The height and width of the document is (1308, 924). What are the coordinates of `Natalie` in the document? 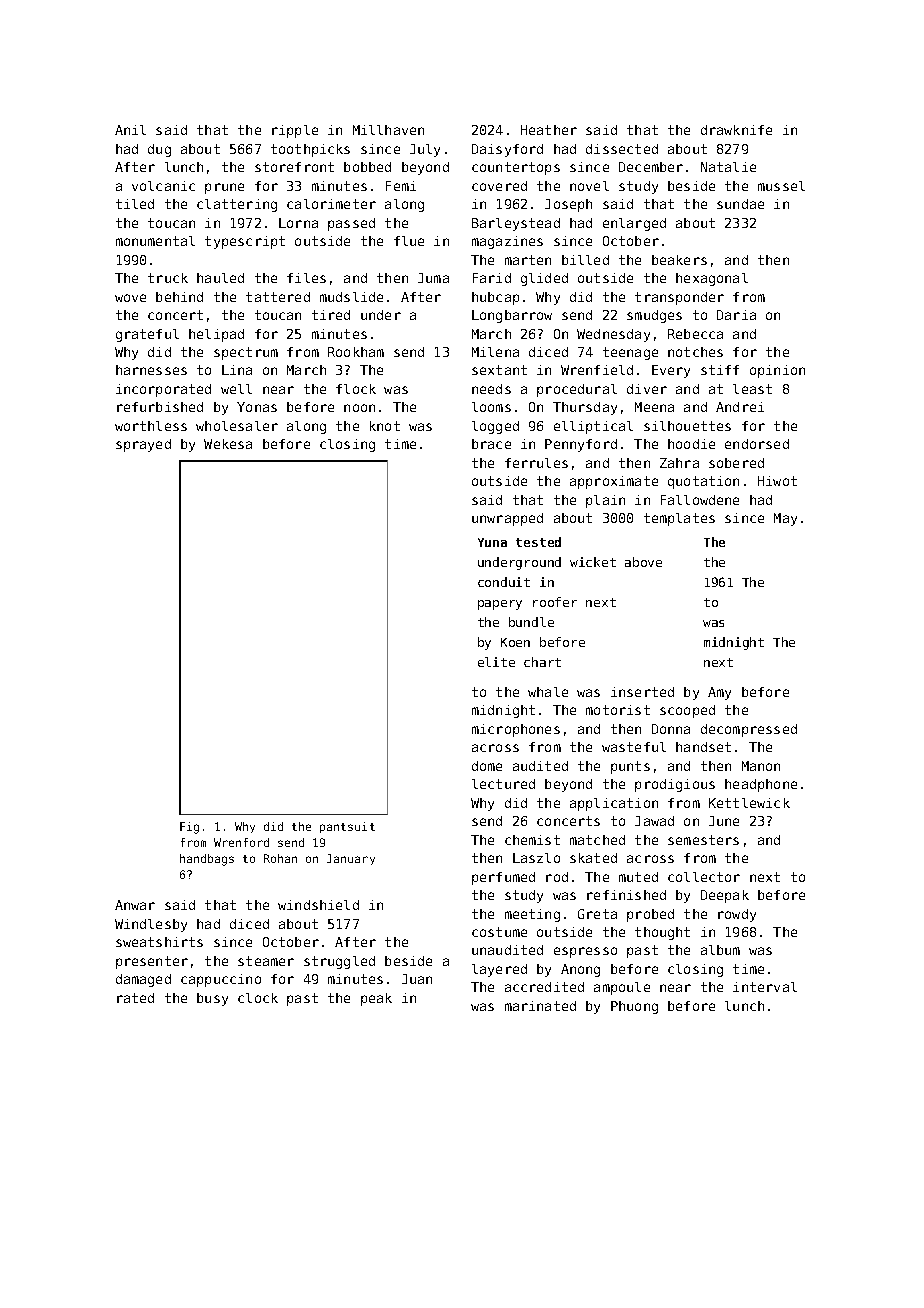 It's located at (728, 167).
